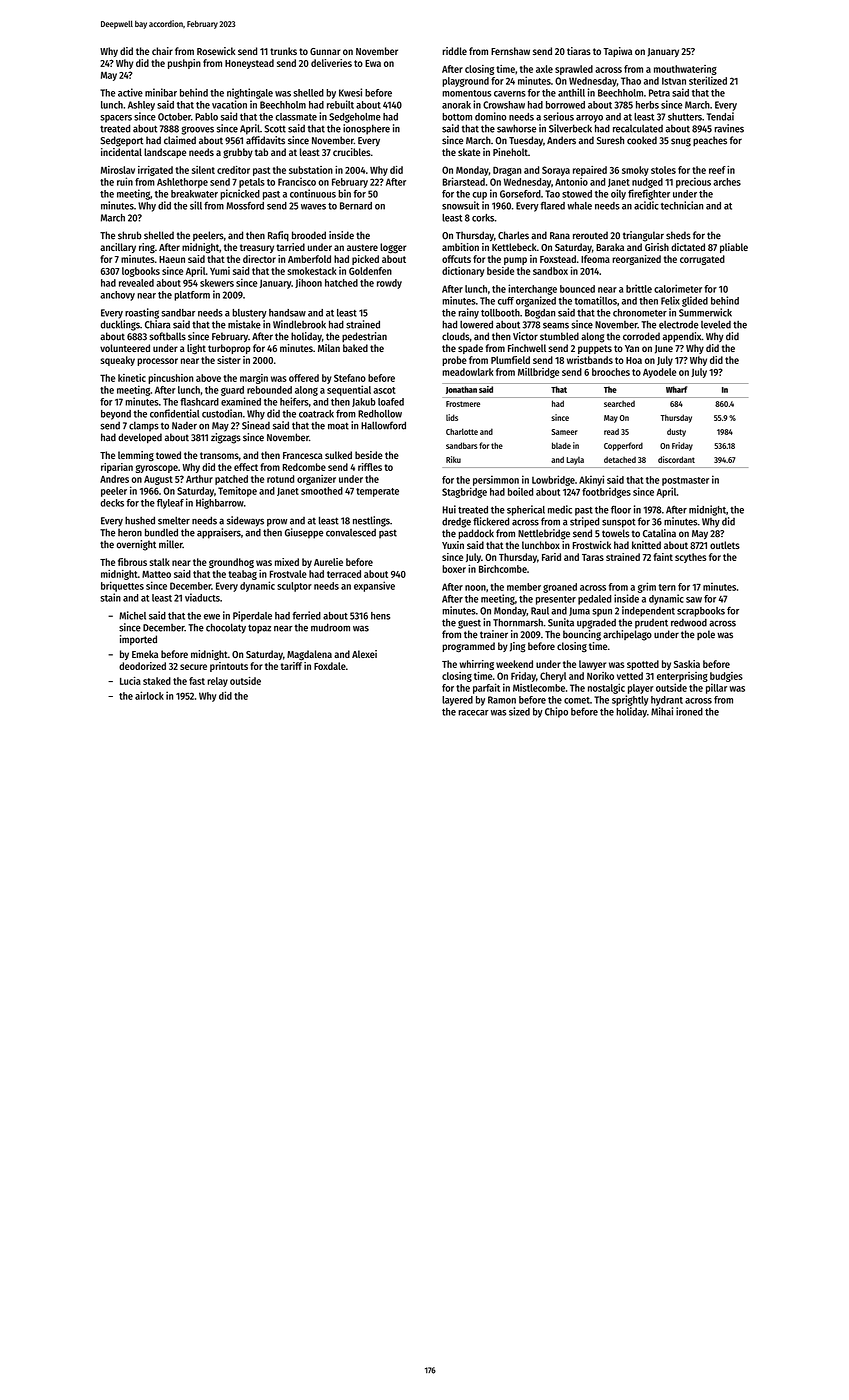 Image resolution: width=849 pixels, height=1400 pixels. Describe the element at coordinates (506, 301) in the screenshot. I see `cuff` at that location.
